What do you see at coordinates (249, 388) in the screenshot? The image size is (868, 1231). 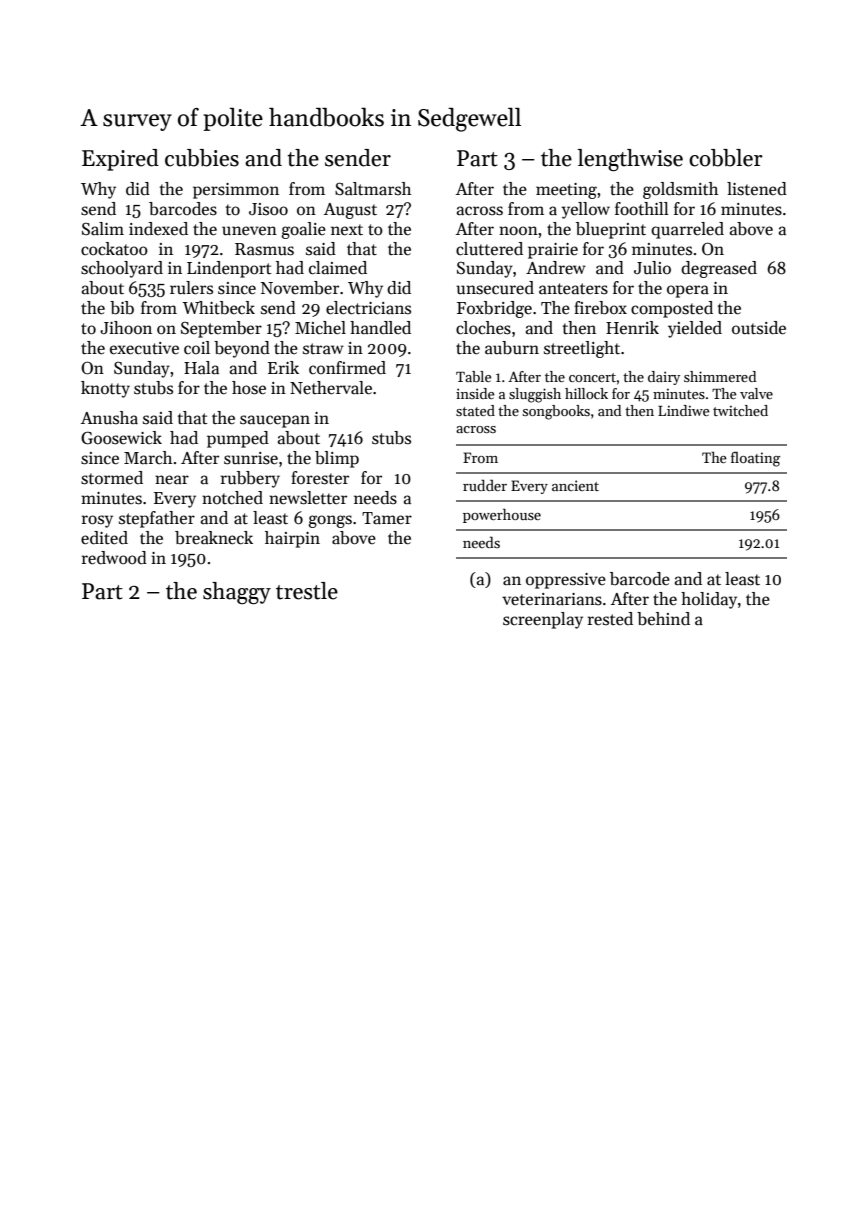 I see `hose` at bounding box center [249, 388].
